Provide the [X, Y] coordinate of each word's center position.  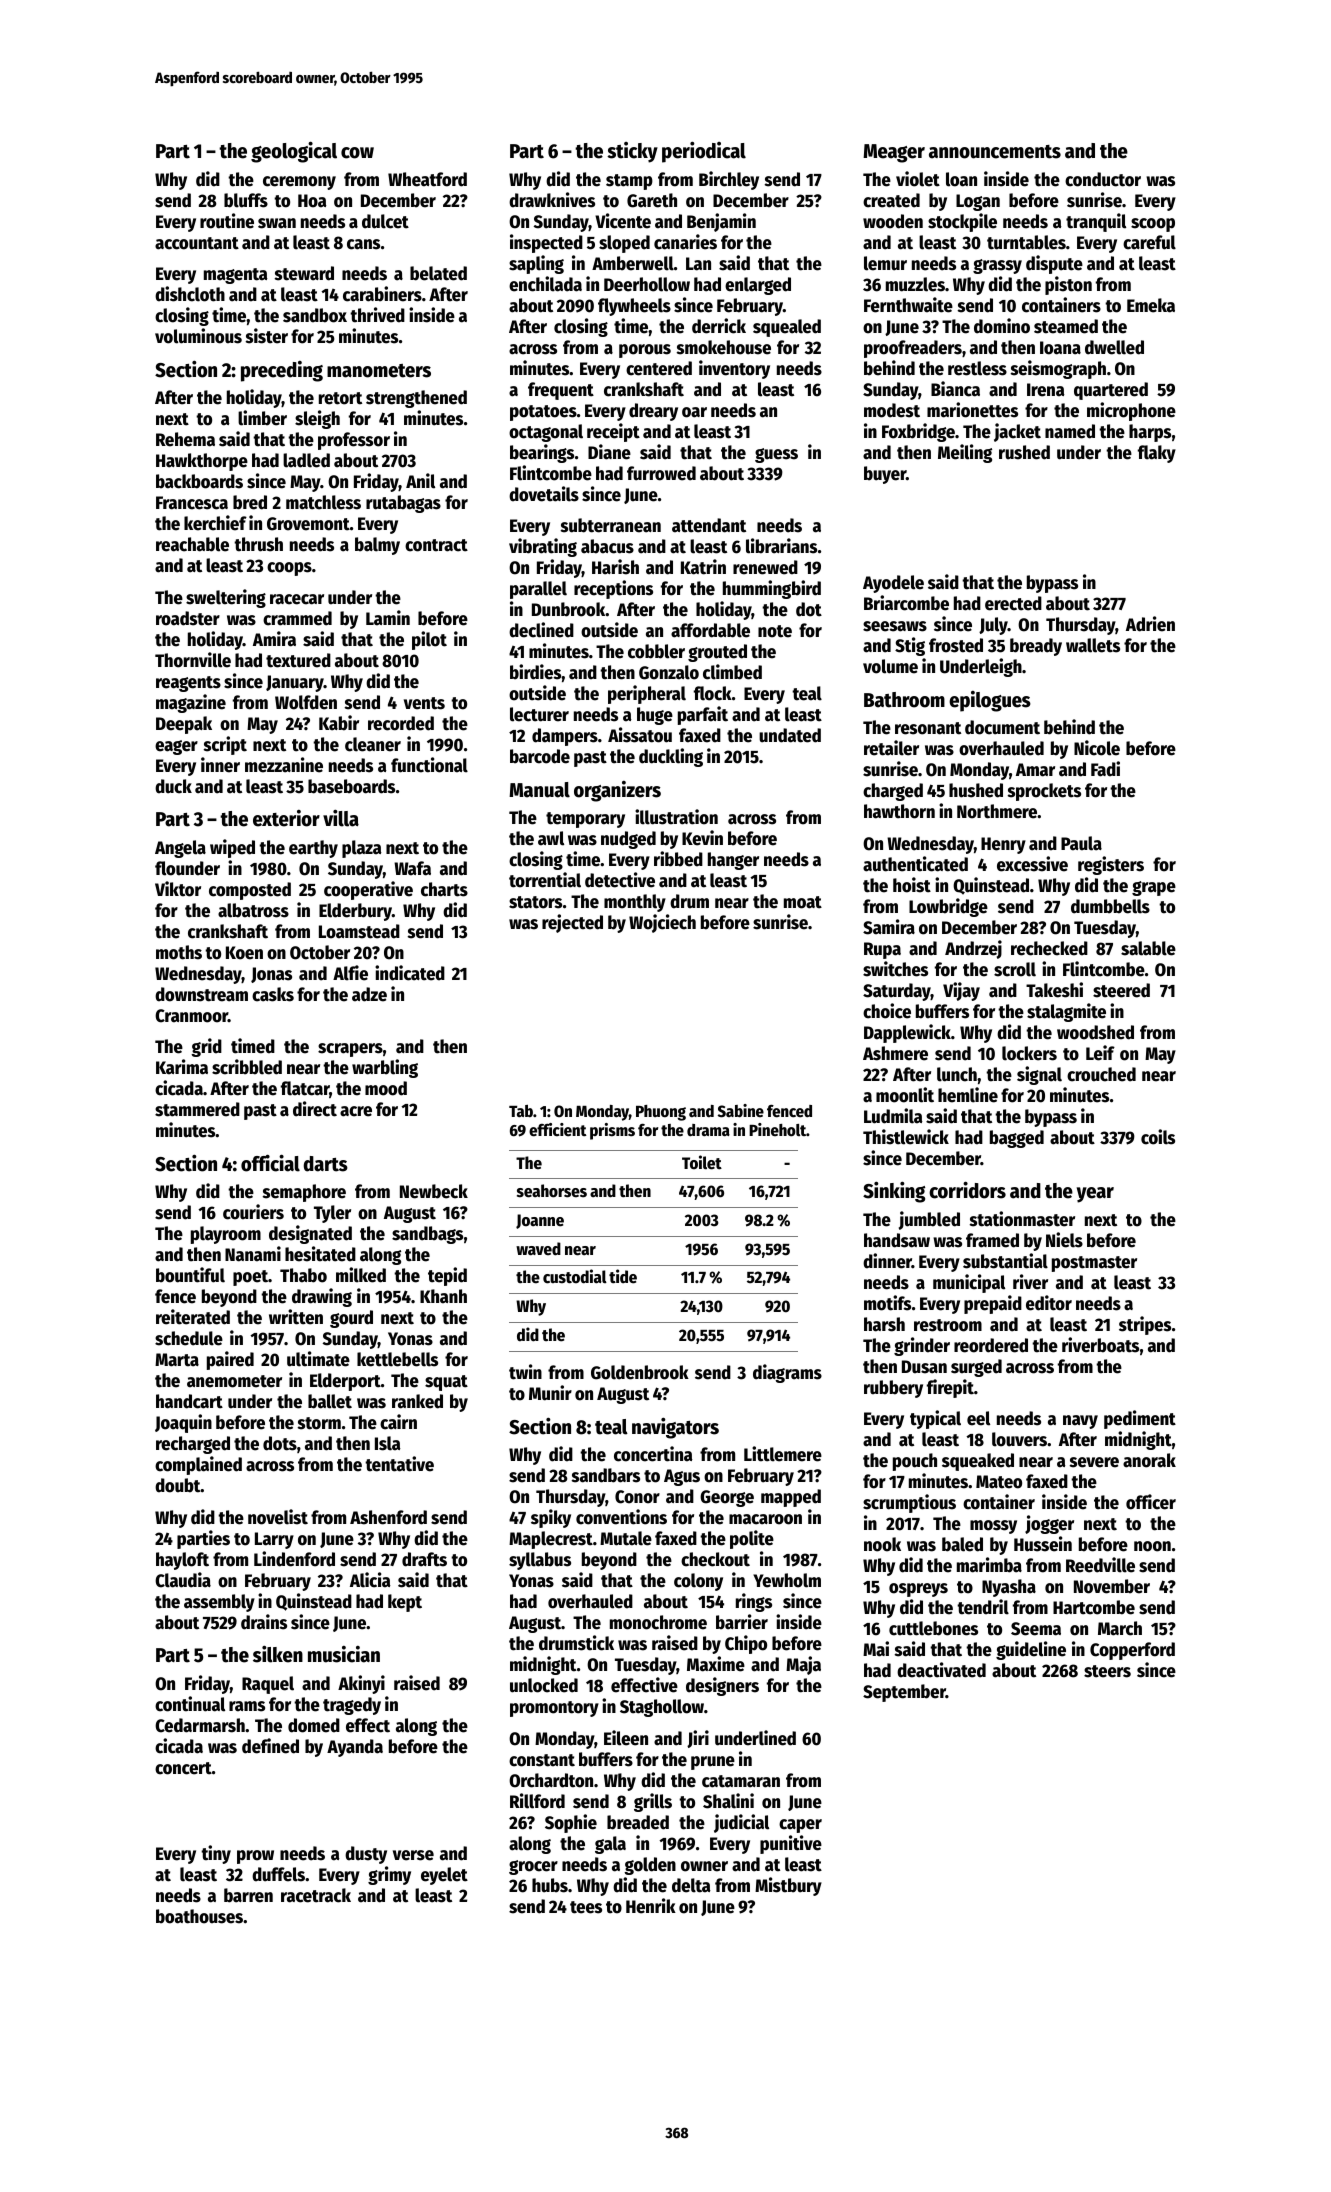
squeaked [978, 1462]
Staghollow [662, 1708]
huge [655, 716]
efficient [558, 1130]
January [295, 683]
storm [319, 1423]
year [1095, 1195]
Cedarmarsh [200, 1725]
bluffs [246, 200]
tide [623, 1276]
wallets [1093, 645]
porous [645, 351]
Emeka [1151, 305]
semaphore [304, 1193]
